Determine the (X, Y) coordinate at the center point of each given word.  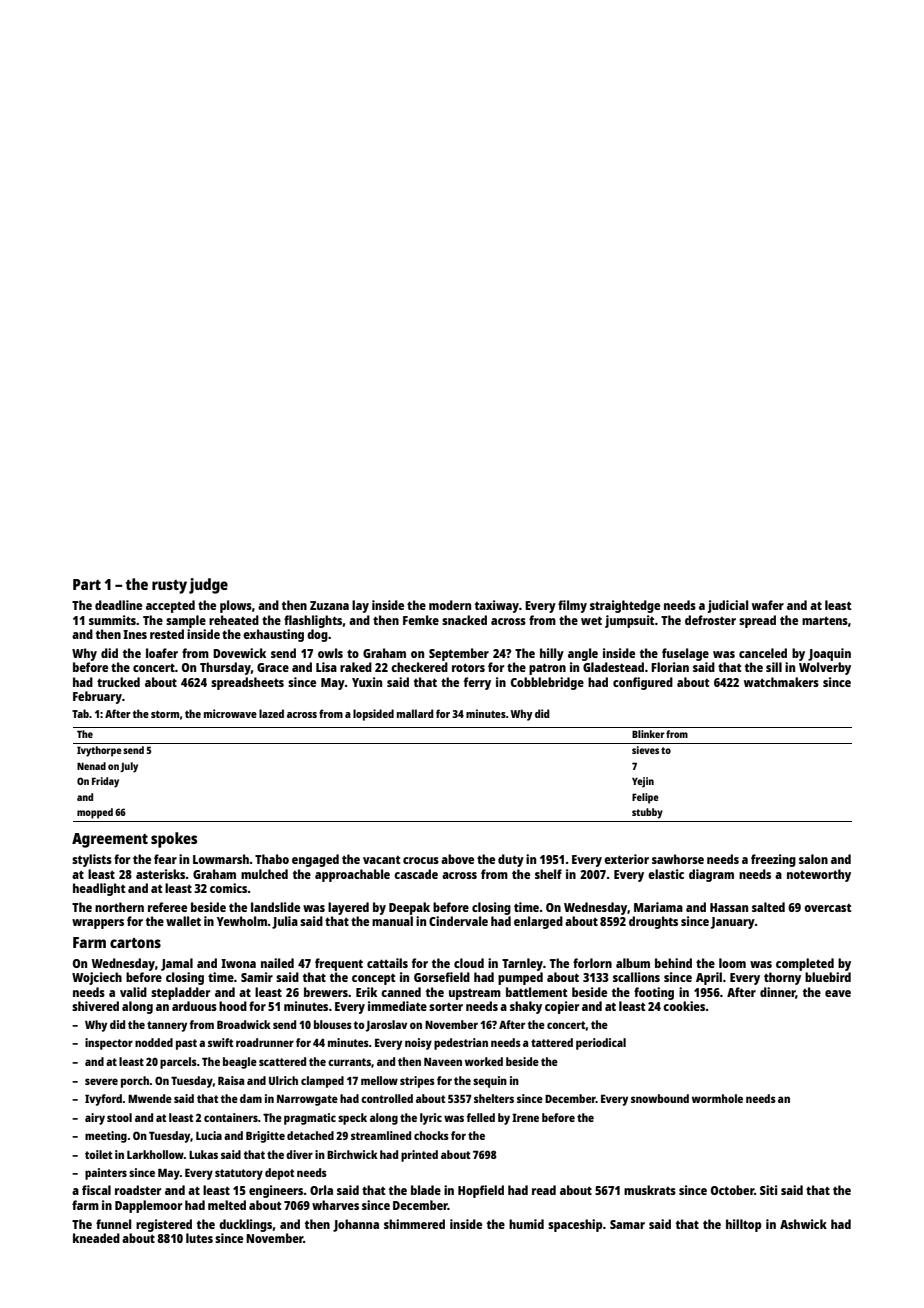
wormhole (717, 1098)
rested (167, 634)
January (733, 923)
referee (167, 907)
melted (227, 1205)
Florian (670, 667)
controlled (387, 1098)
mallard (415, 713)
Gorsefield (442, 977)
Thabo (272, 859)
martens (825, 621)
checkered (419, 667)
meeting (106, 1137)
